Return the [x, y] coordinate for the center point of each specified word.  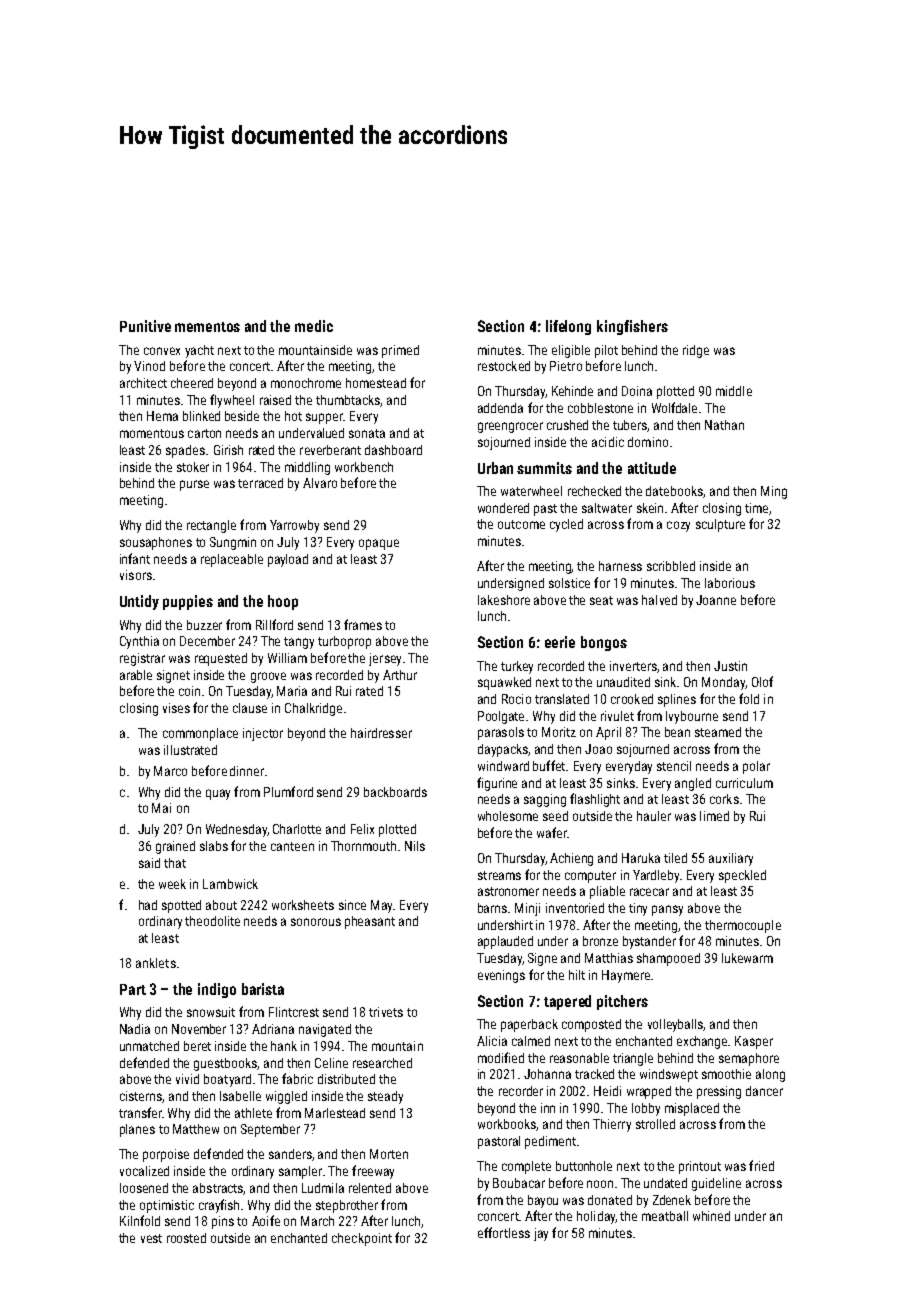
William [287, 658]
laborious [730, 583]
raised [275, 400]
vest [151, 1238]
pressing [719, 1092]
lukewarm [747, 958]
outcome [521, 524]
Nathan [724, 425]
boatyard [227, 1080]
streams [499, 875]
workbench [364, 467]
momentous [152, 433]
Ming [774, 492]
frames [363, 624]
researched [382, 1063]
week [172, 884]
